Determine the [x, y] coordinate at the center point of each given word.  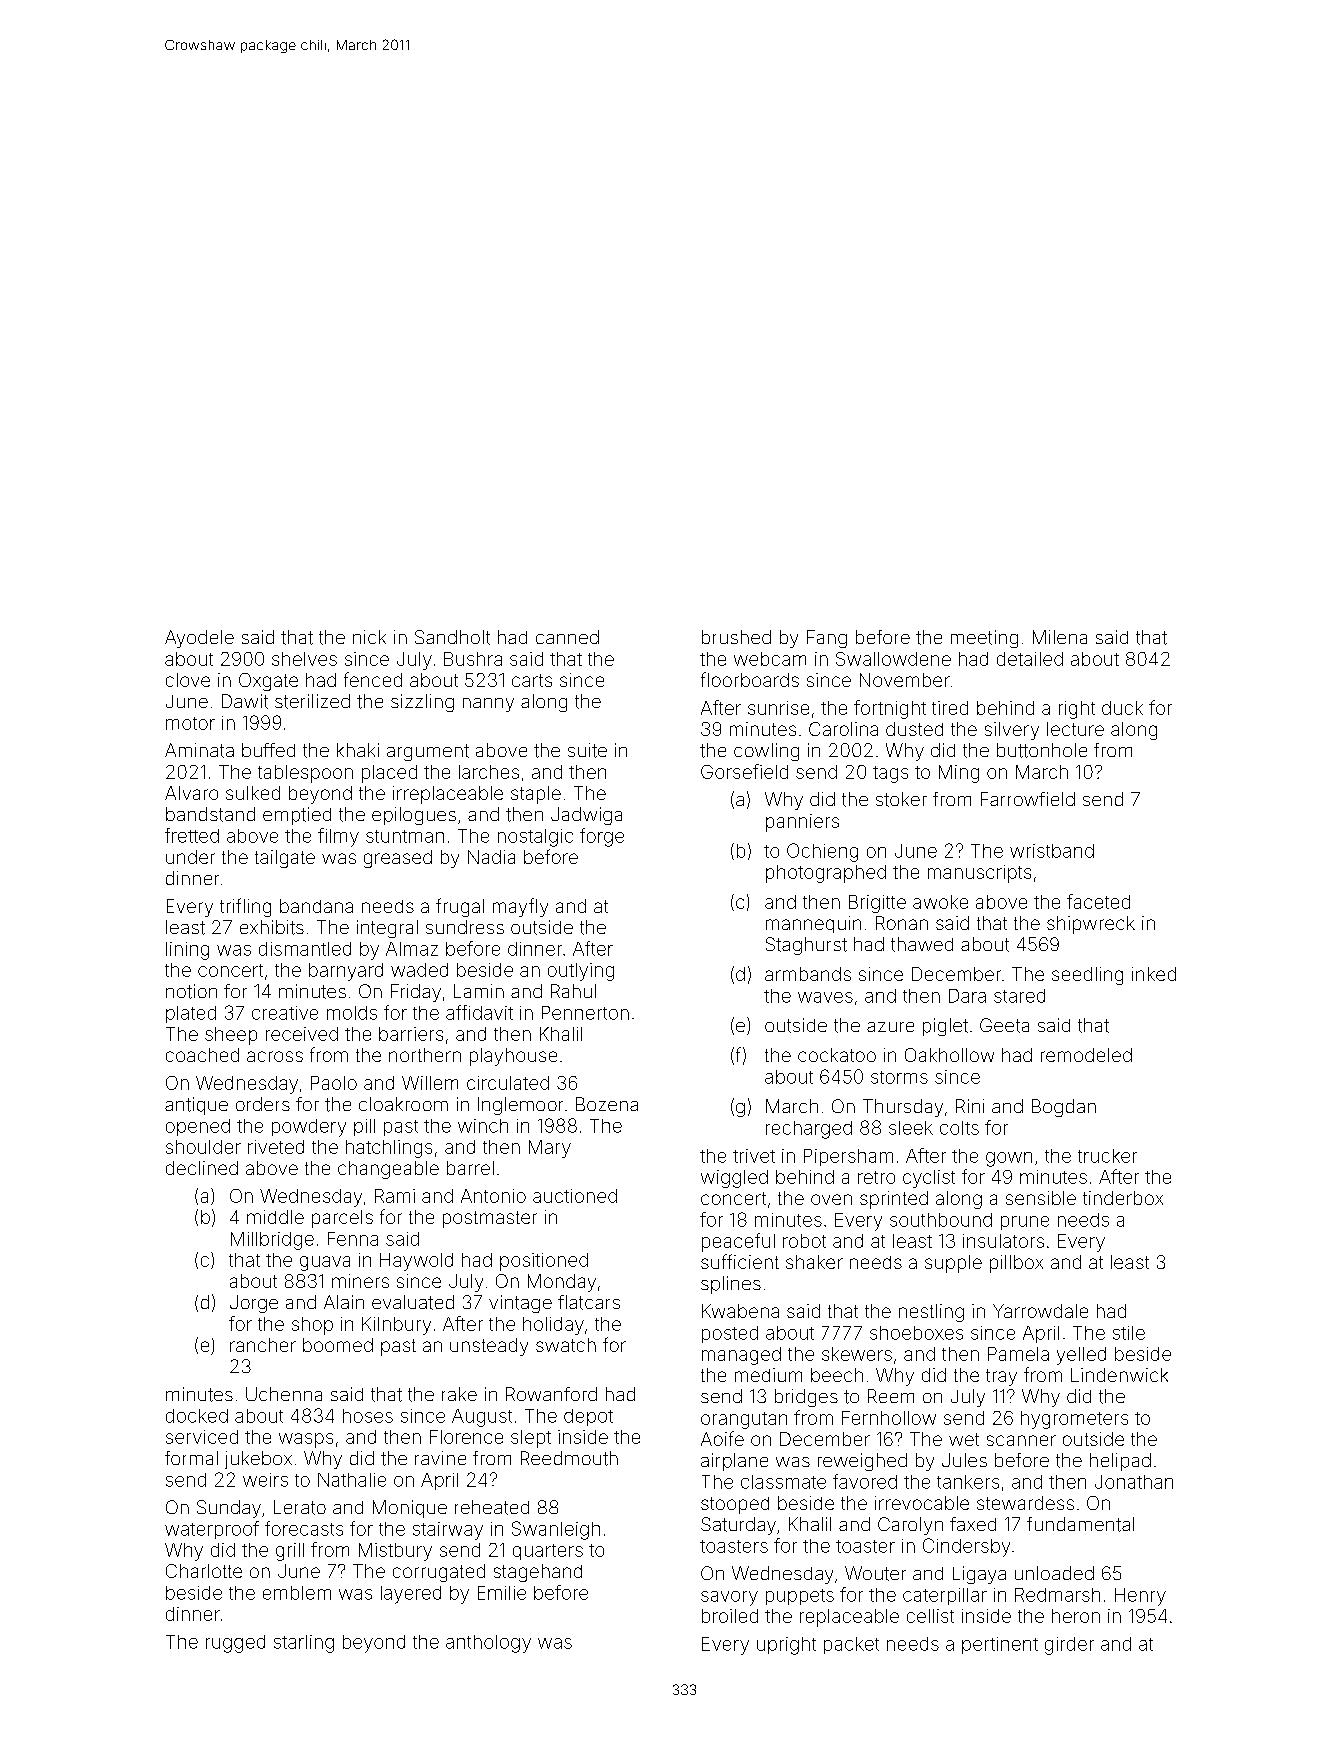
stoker [901, 799]
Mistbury [395, 1552]
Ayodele [199, 639]
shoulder [203, 1147]
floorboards [750, 679]
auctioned [575, 1196]
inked [1154, 974]
